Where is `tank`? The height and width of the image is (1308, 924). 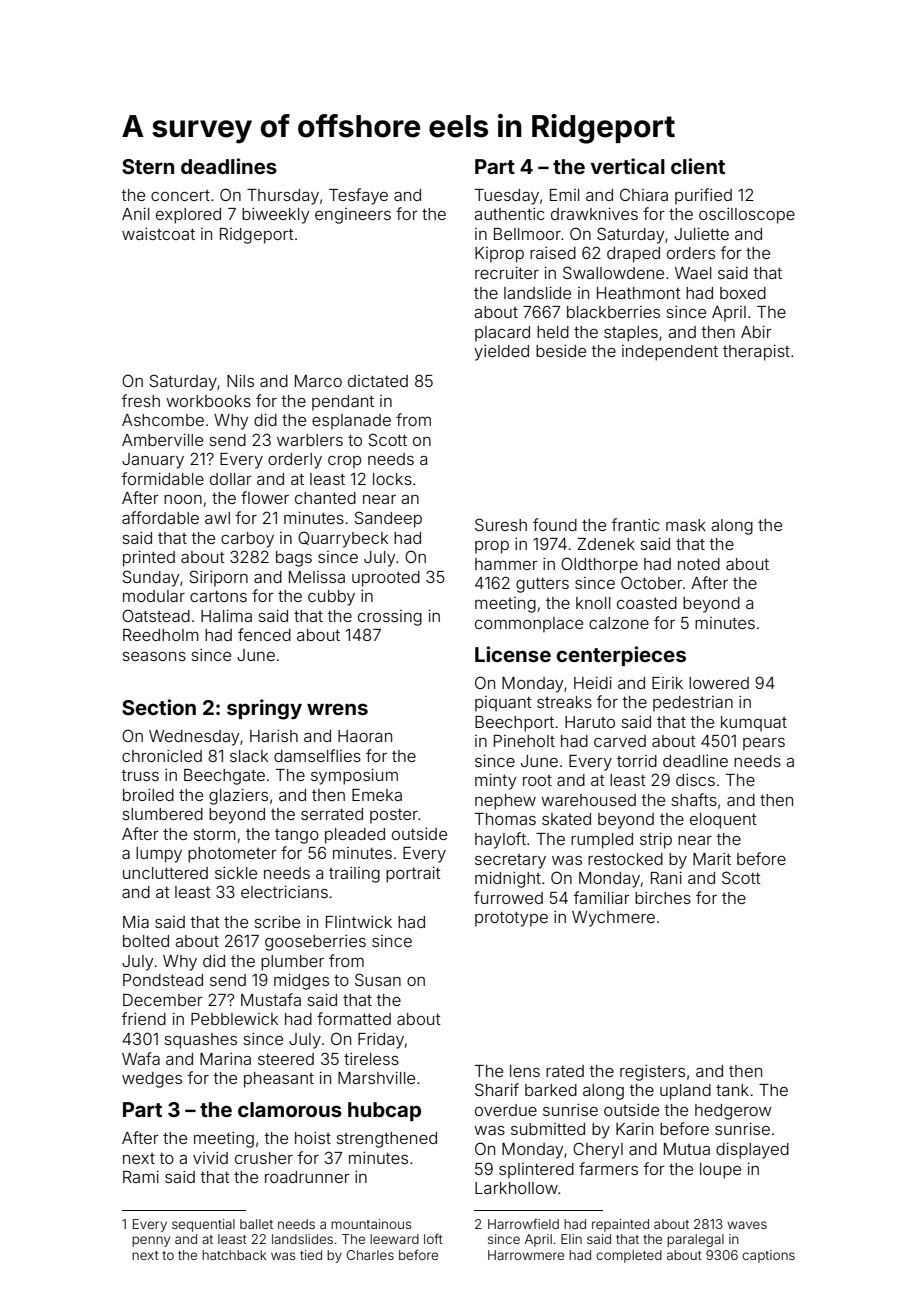 tank is located at coordinates (732, 1090).
